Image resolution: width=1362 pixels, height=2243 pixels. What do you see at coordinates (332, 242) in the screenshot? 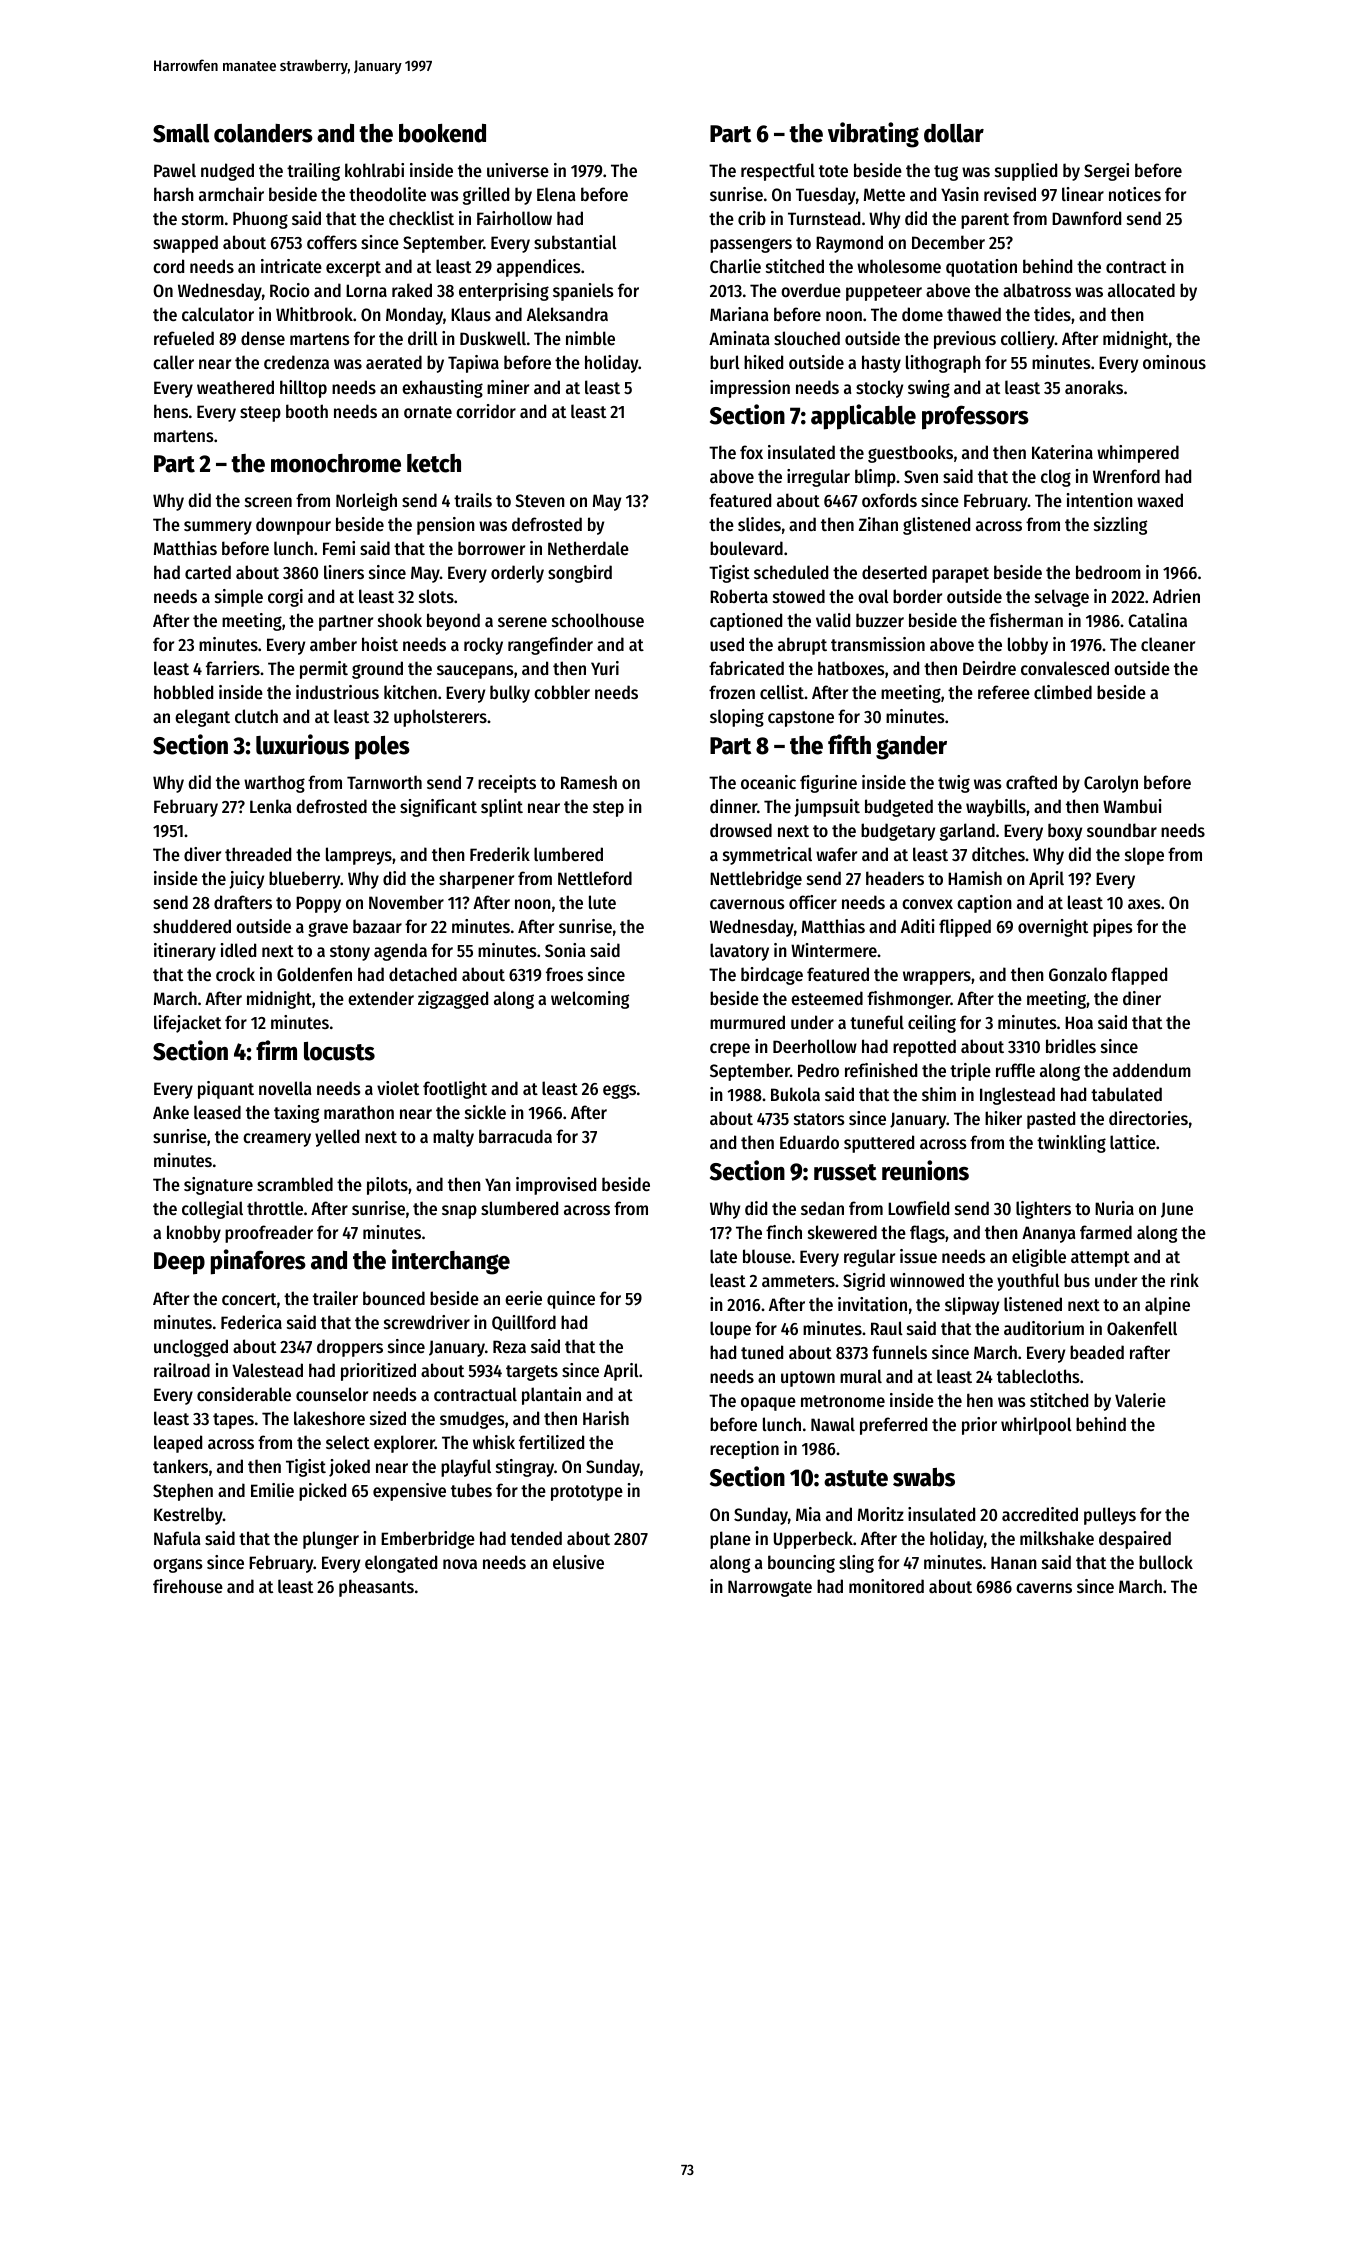
I see `coffers` at bounding box center [332, 242].
